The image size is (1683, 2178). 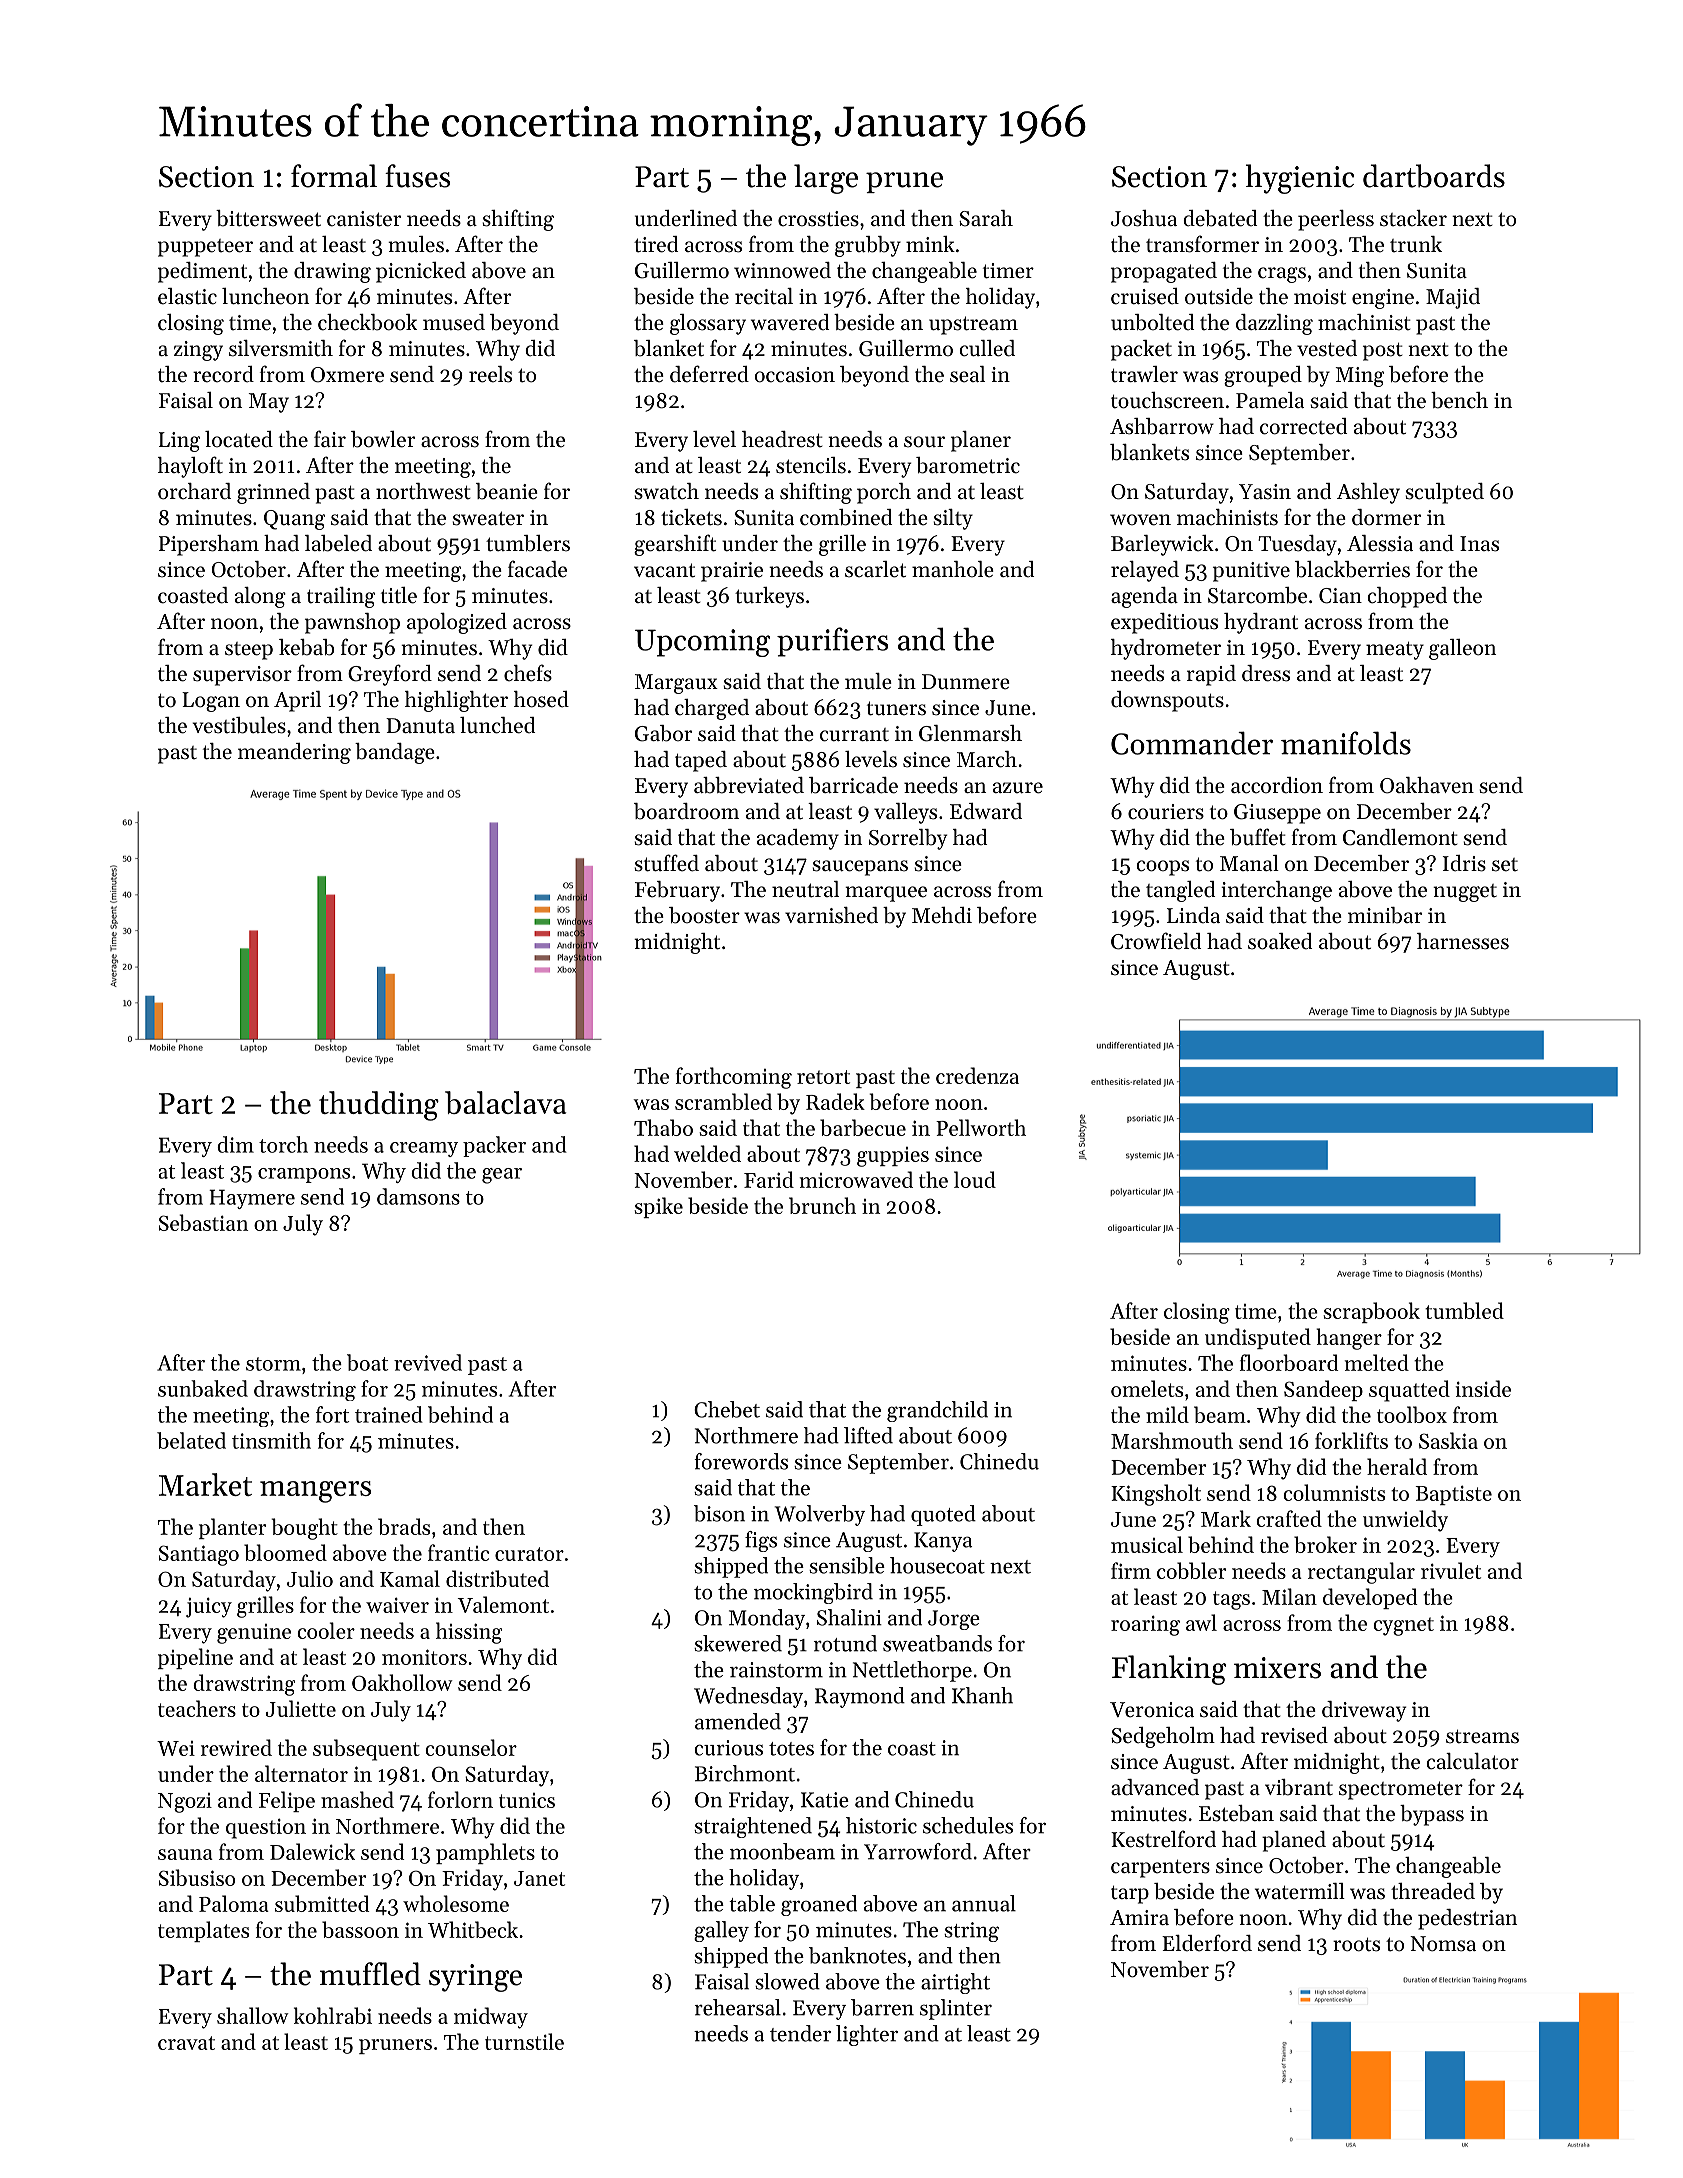 I want to click on meandering, so click(x=294, y=753).
